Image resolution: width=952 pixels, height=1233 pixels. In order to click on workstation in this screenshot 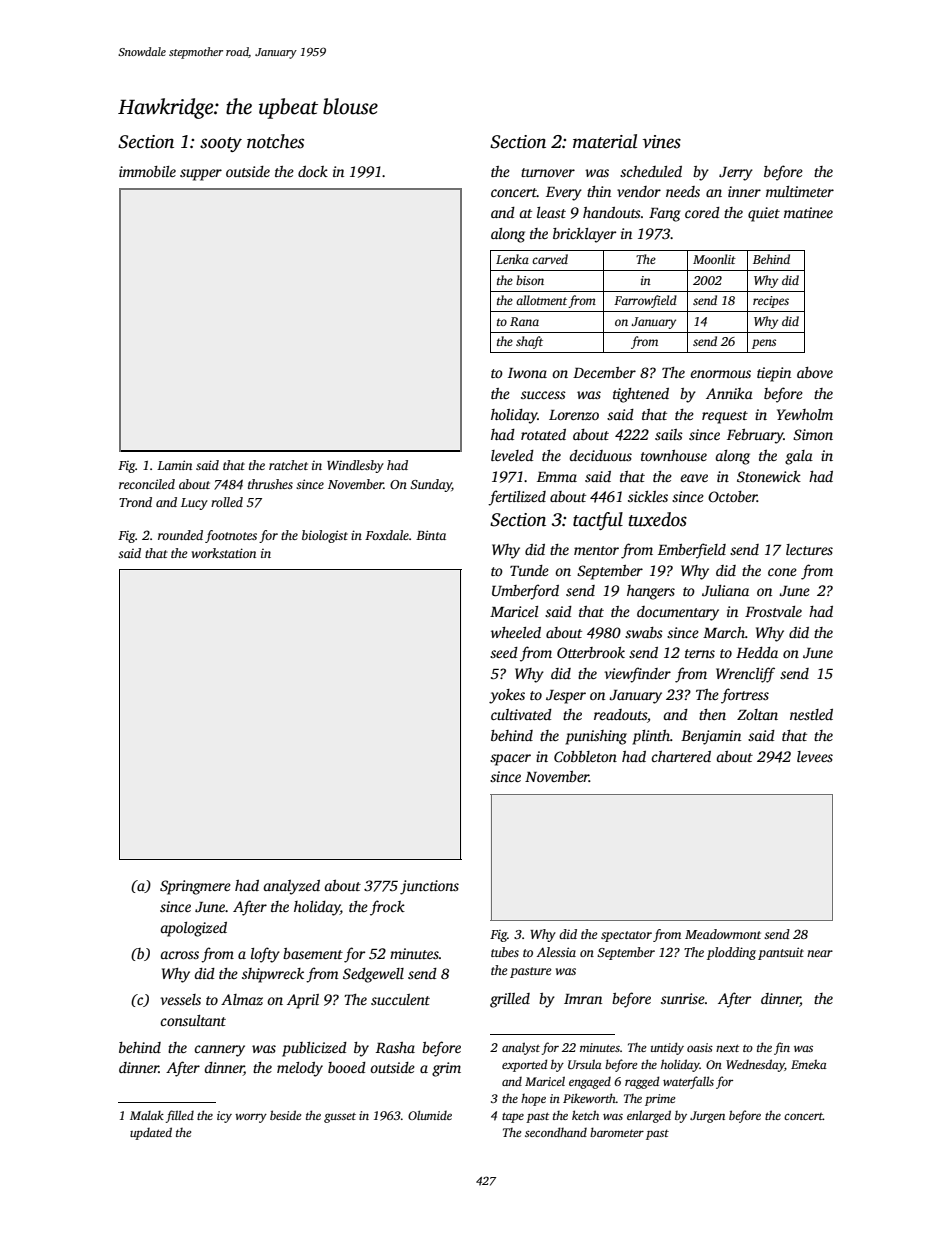, I will do `click(224, 553)`.
